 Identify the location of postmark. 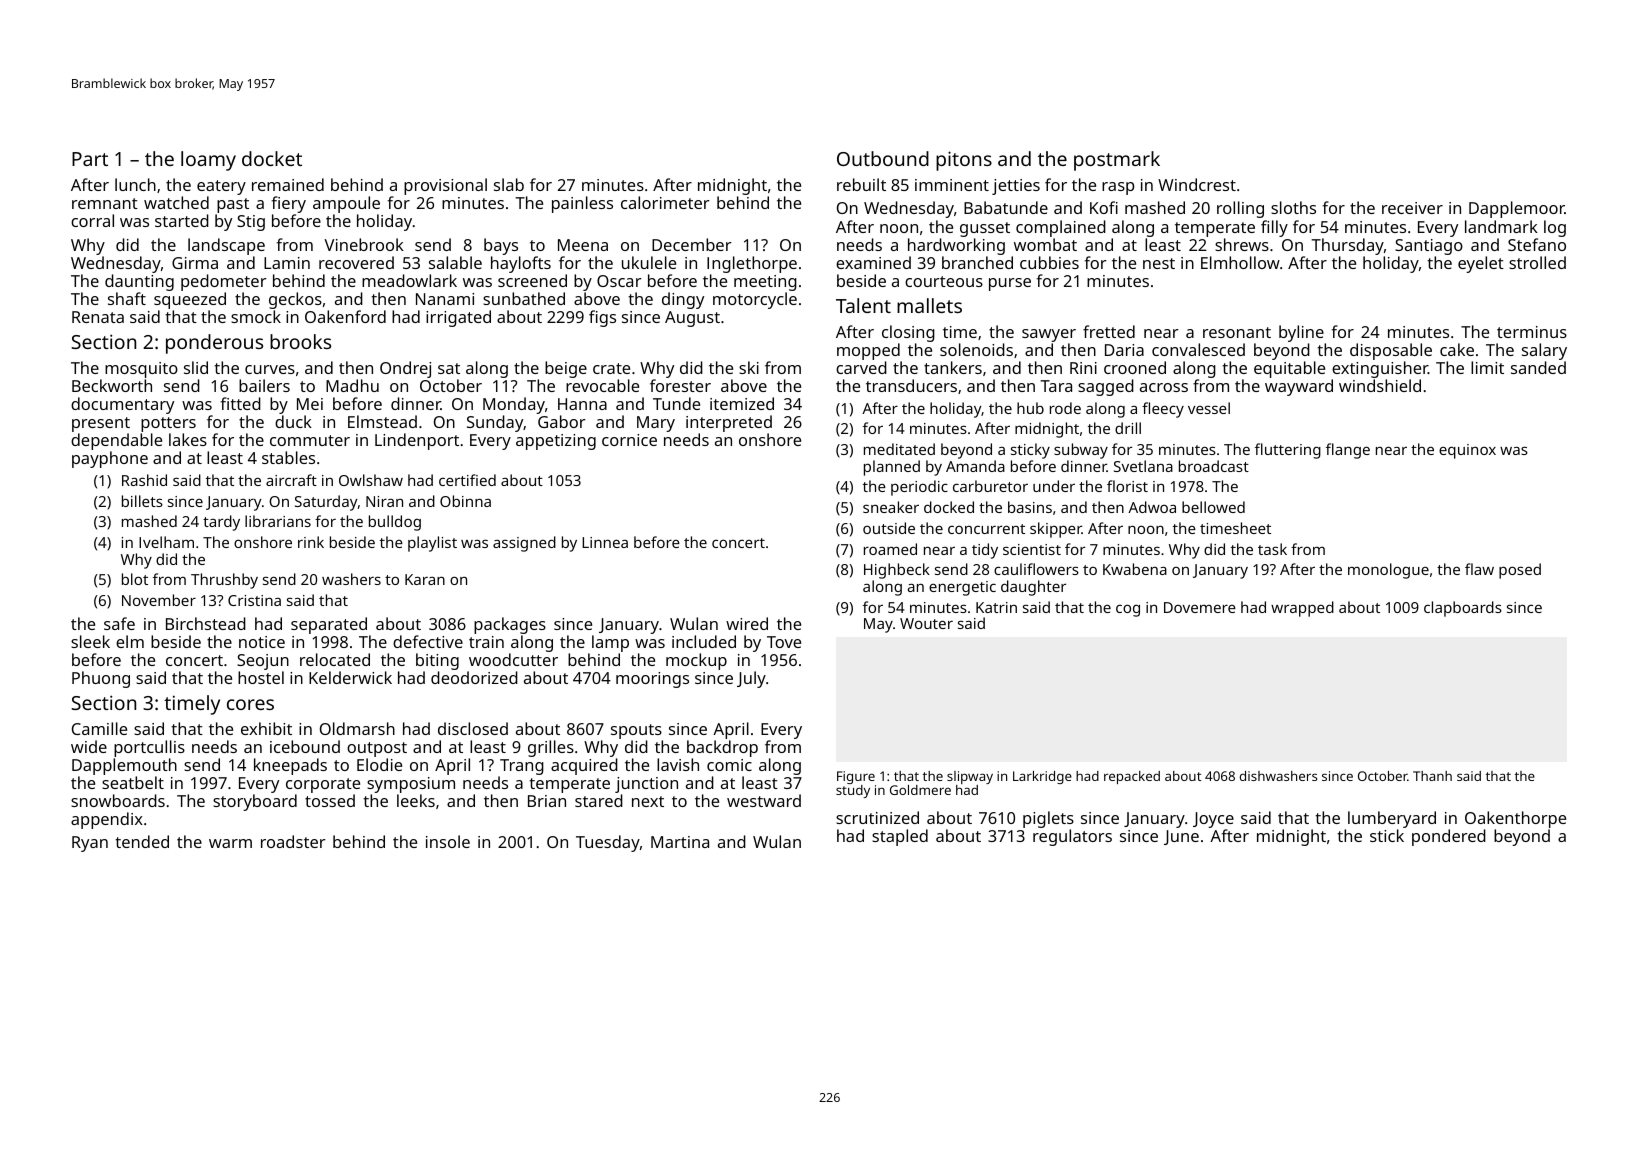
(1117, 161).
